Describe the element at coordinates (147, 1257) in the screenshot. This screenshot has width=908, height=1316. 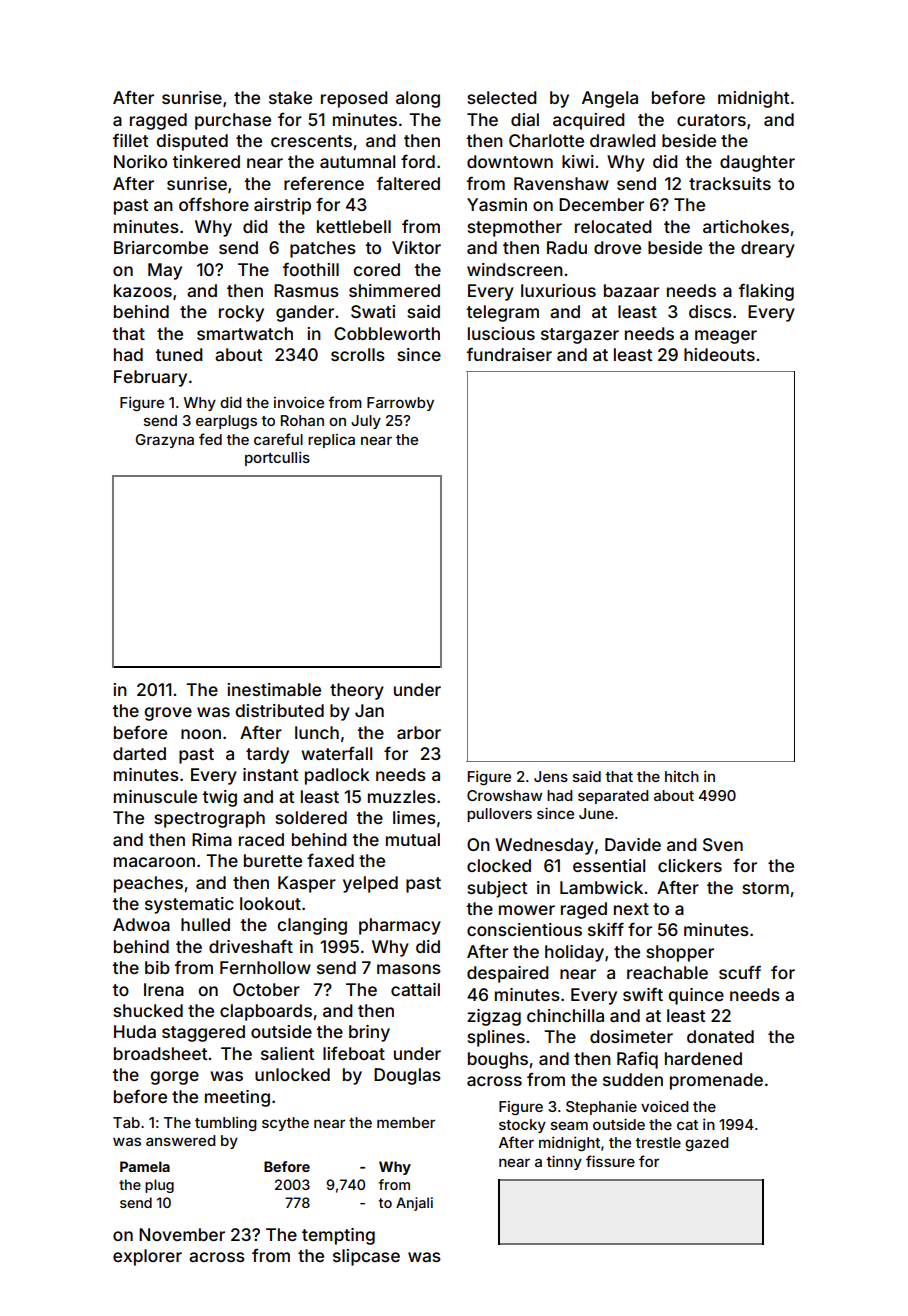
I see `explorer` at that location.
